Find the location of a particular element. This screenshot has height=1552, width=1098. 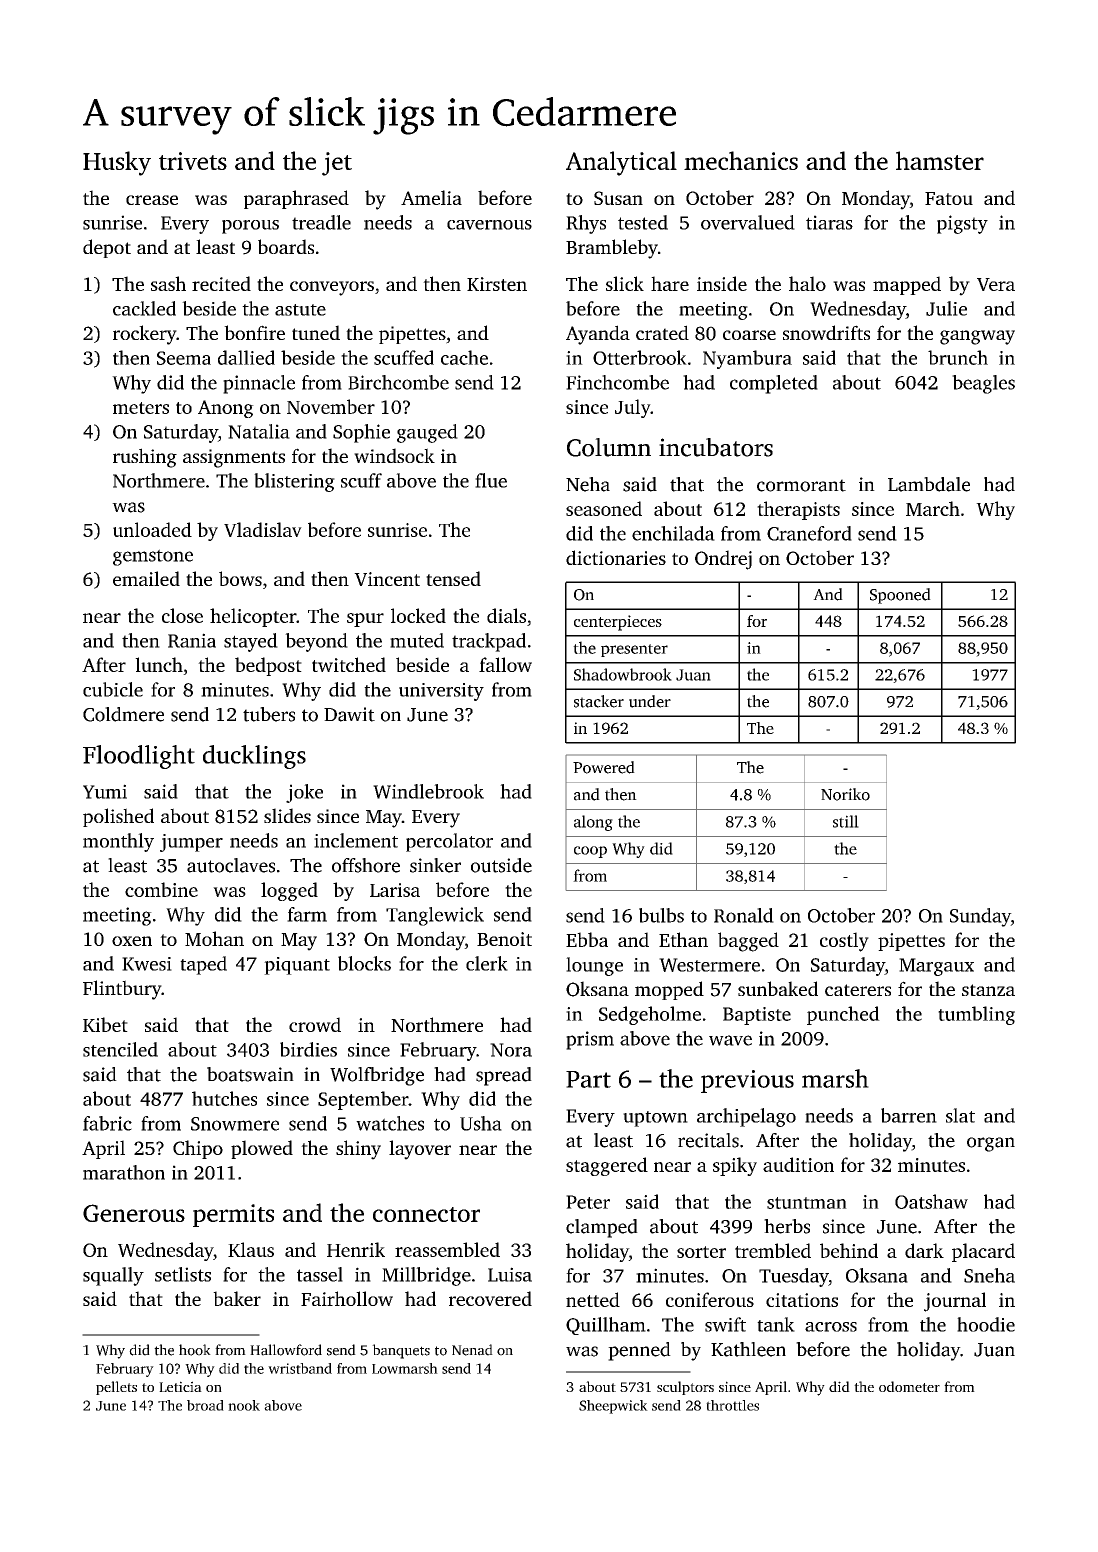

Husky is located at coordinates (117, 163).
